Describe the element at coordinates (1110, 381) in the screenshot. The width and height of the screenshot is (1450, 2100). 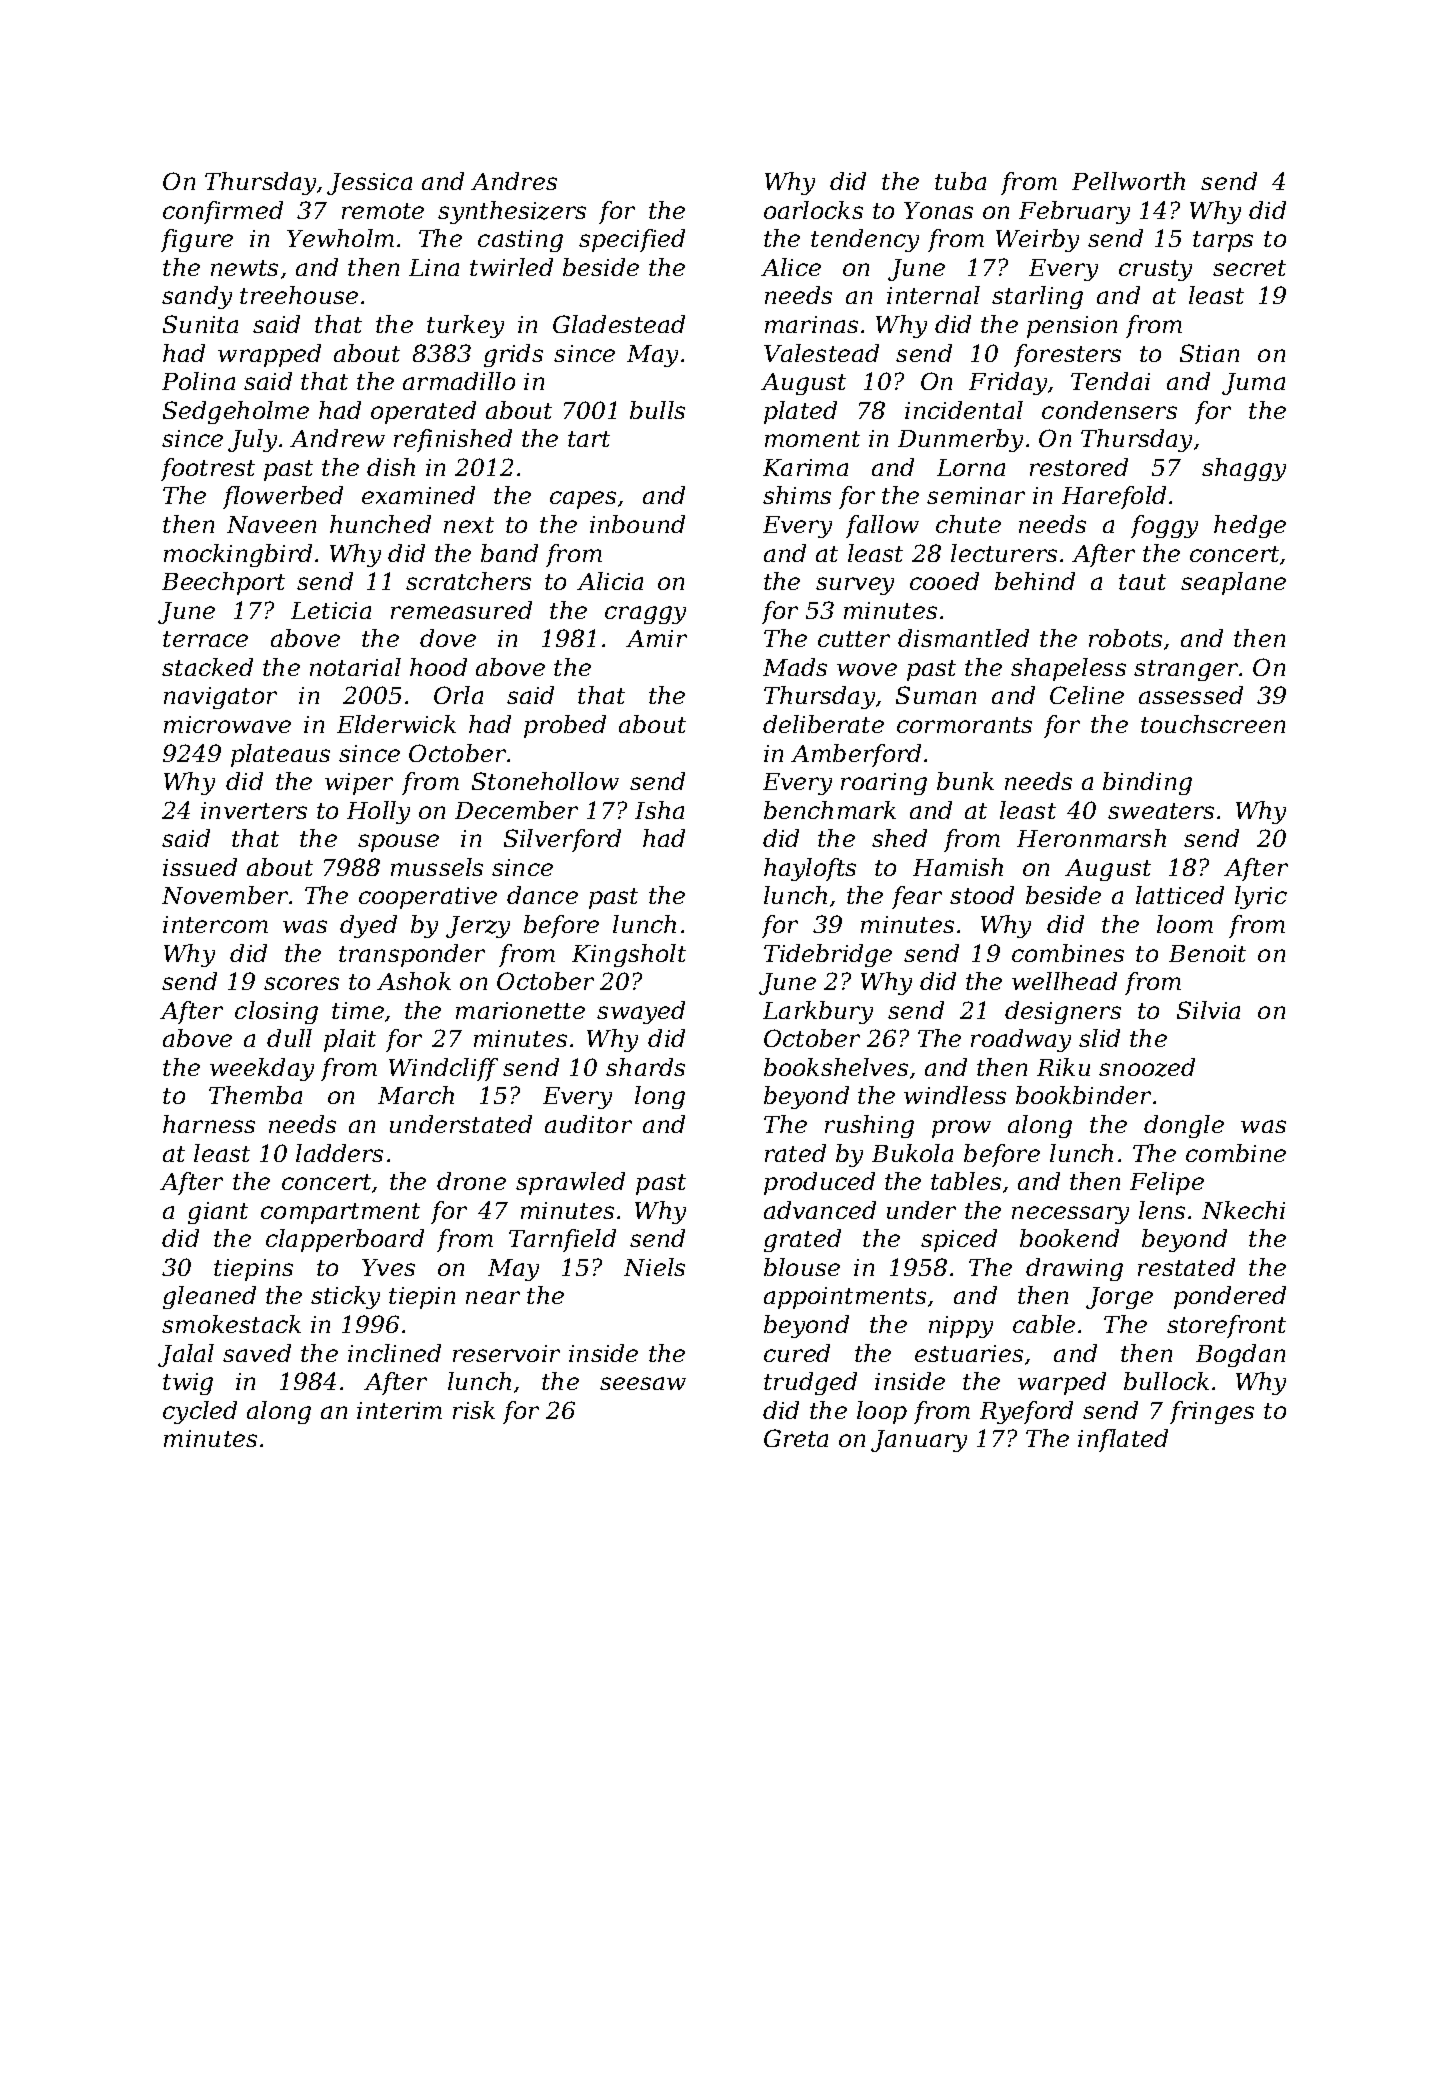
I see `Tendai` at that location.
